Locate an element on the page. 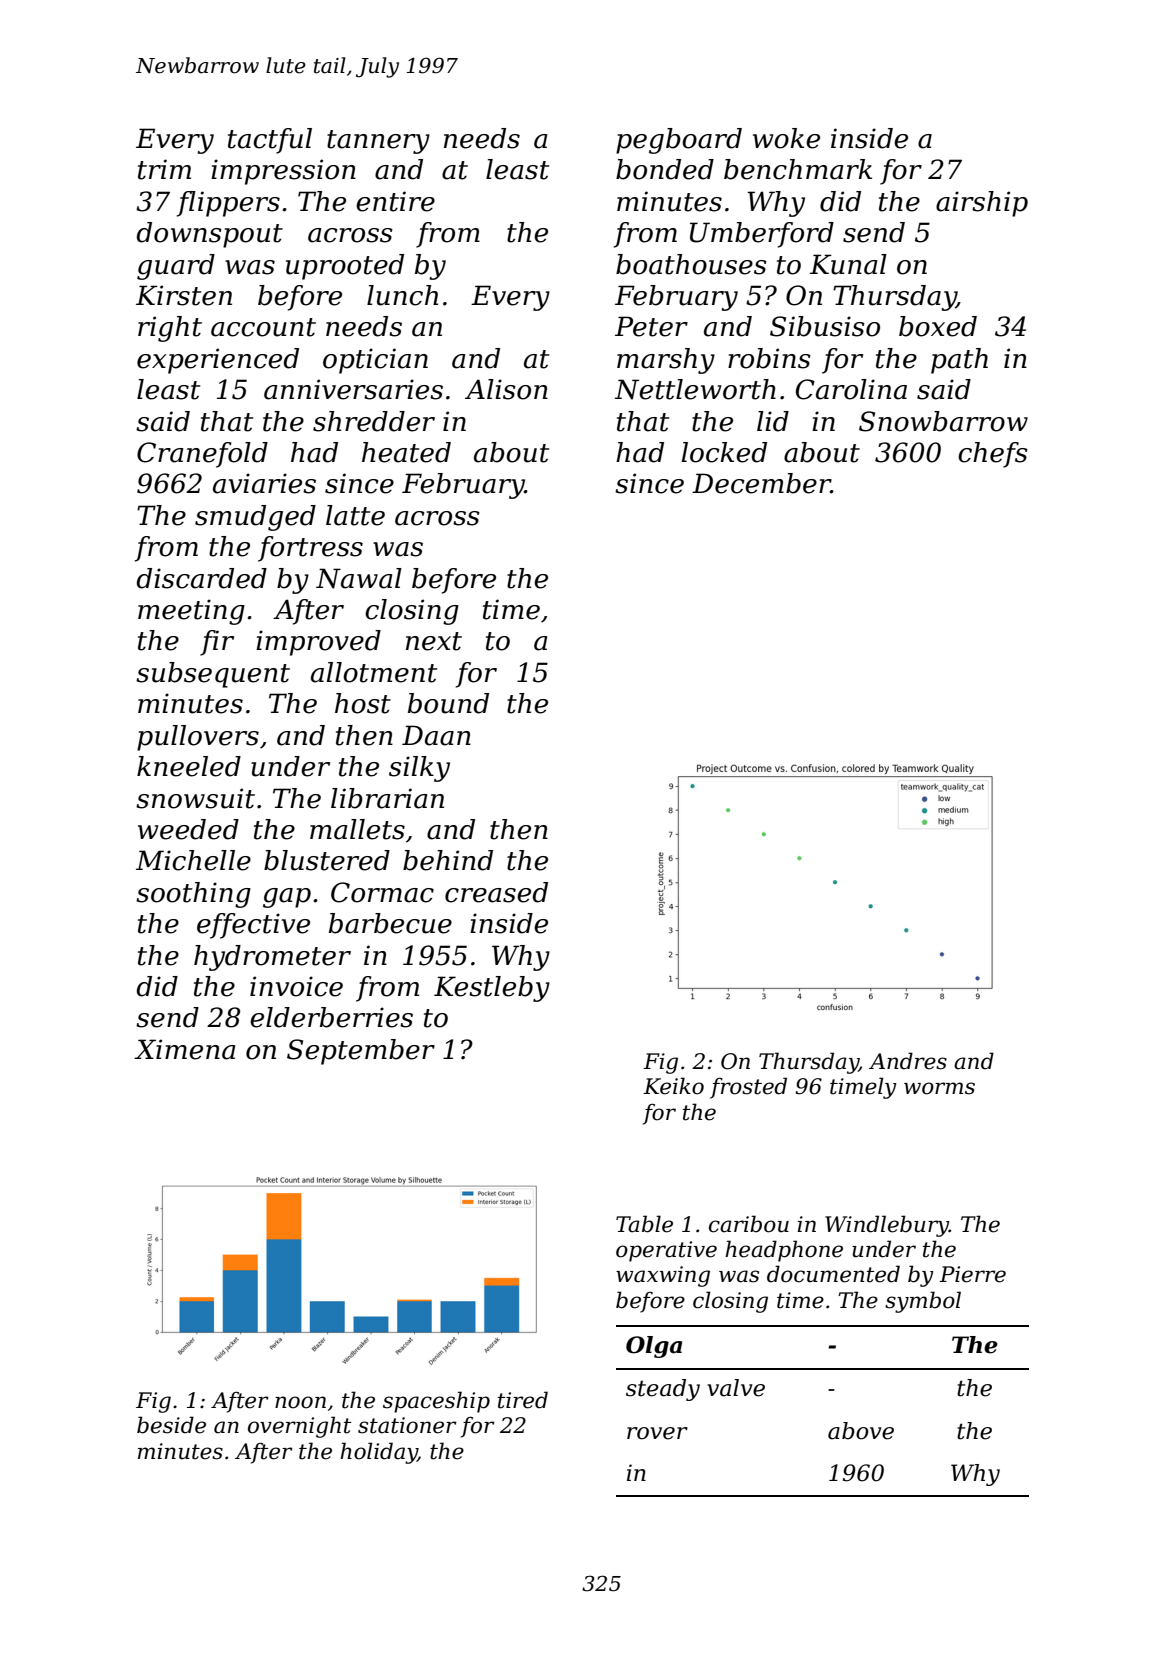  fortress is located at coordinates (310, 549).
